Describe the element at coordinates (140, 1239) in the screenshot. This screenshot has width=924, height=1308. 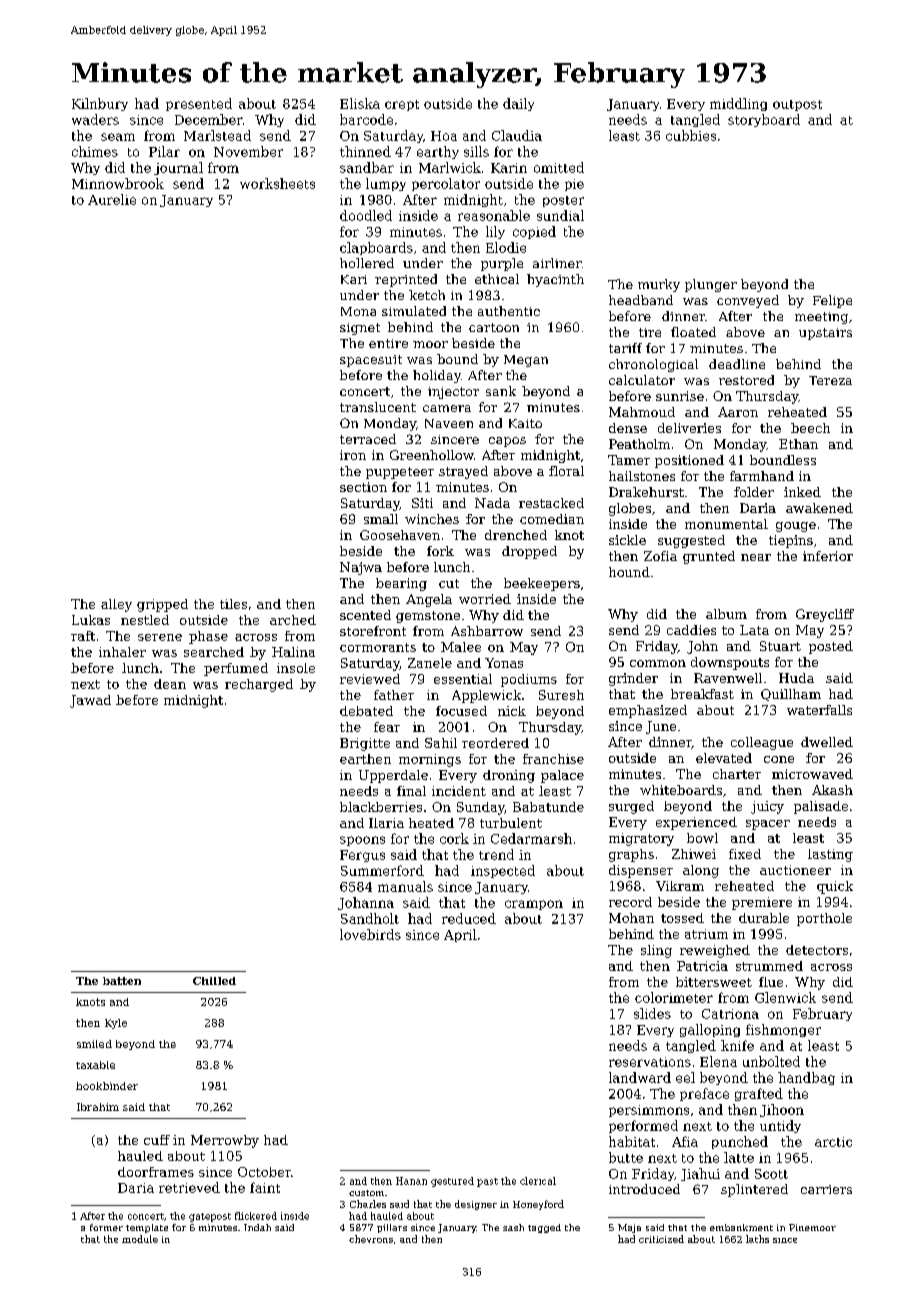
I see `module` at that location.
